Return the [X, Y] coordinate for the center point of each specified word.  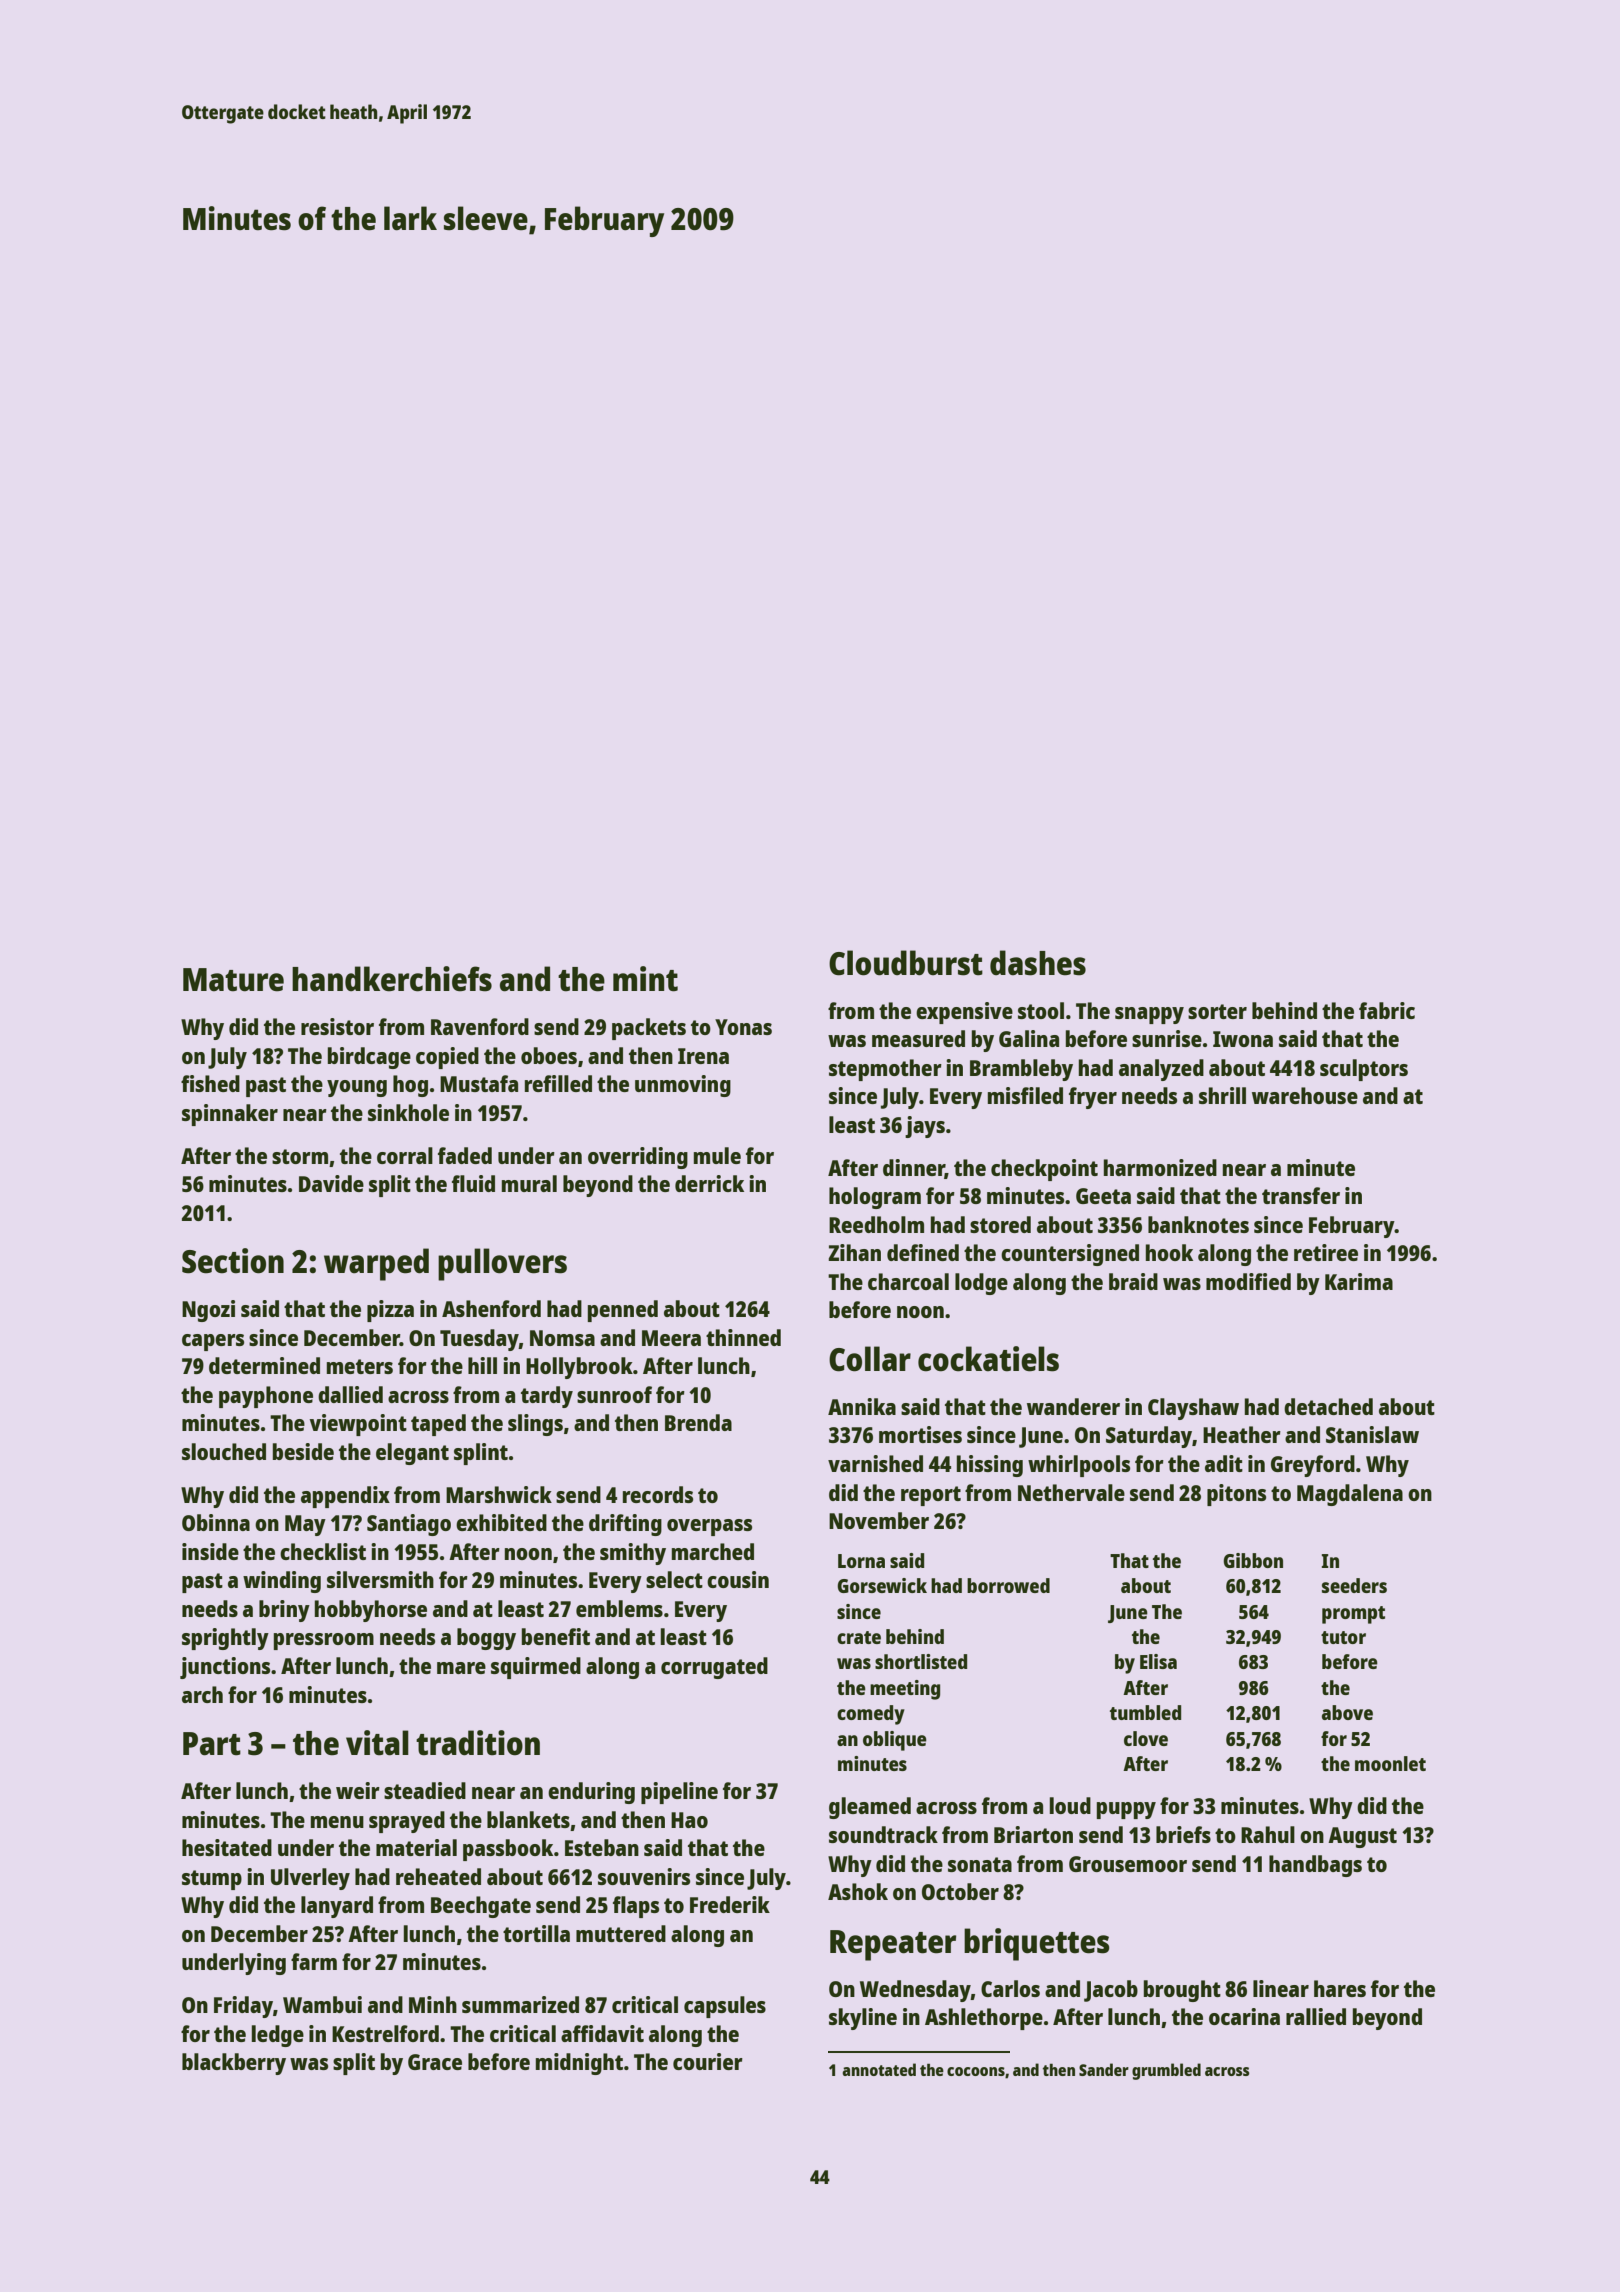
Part [212, 1744]
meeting [905, 1690]
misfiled [1025, 1095]
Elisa [1158, 1661]
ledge [278, 2036]
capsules [725, 2007]
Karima [1359, 1281]
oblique [895, 1741]
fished [210, 1083]
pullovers [502, 1264]
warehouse [1305, 1095]
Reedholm [876, 1224]
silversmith [380, 1579]
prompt [1353, 1615]
